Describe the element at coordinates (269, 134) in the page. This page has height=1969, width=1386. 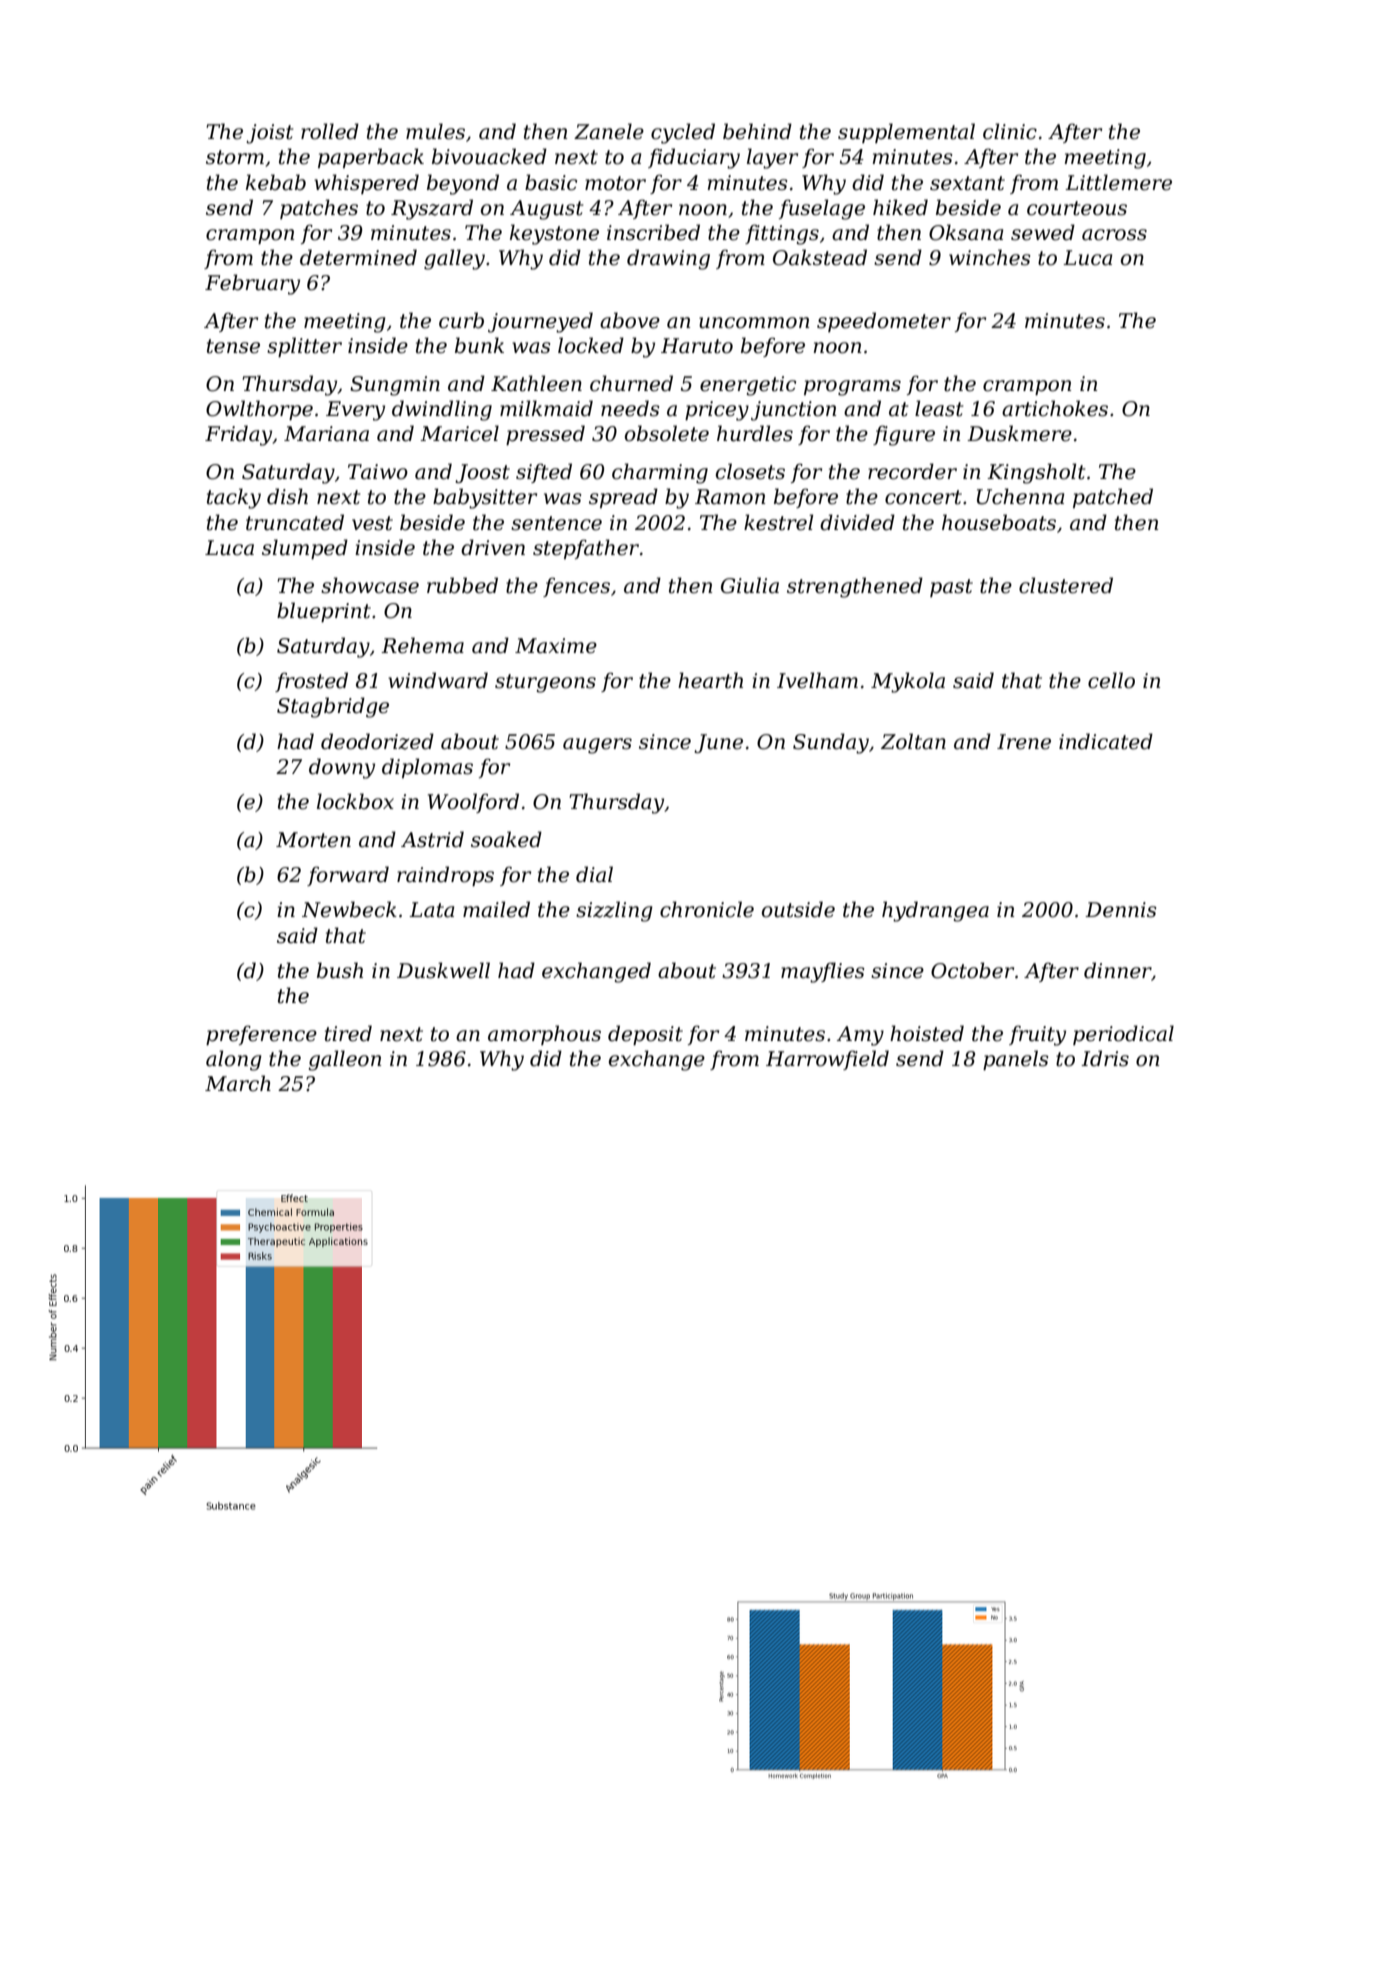
I see `joist` at that location.
